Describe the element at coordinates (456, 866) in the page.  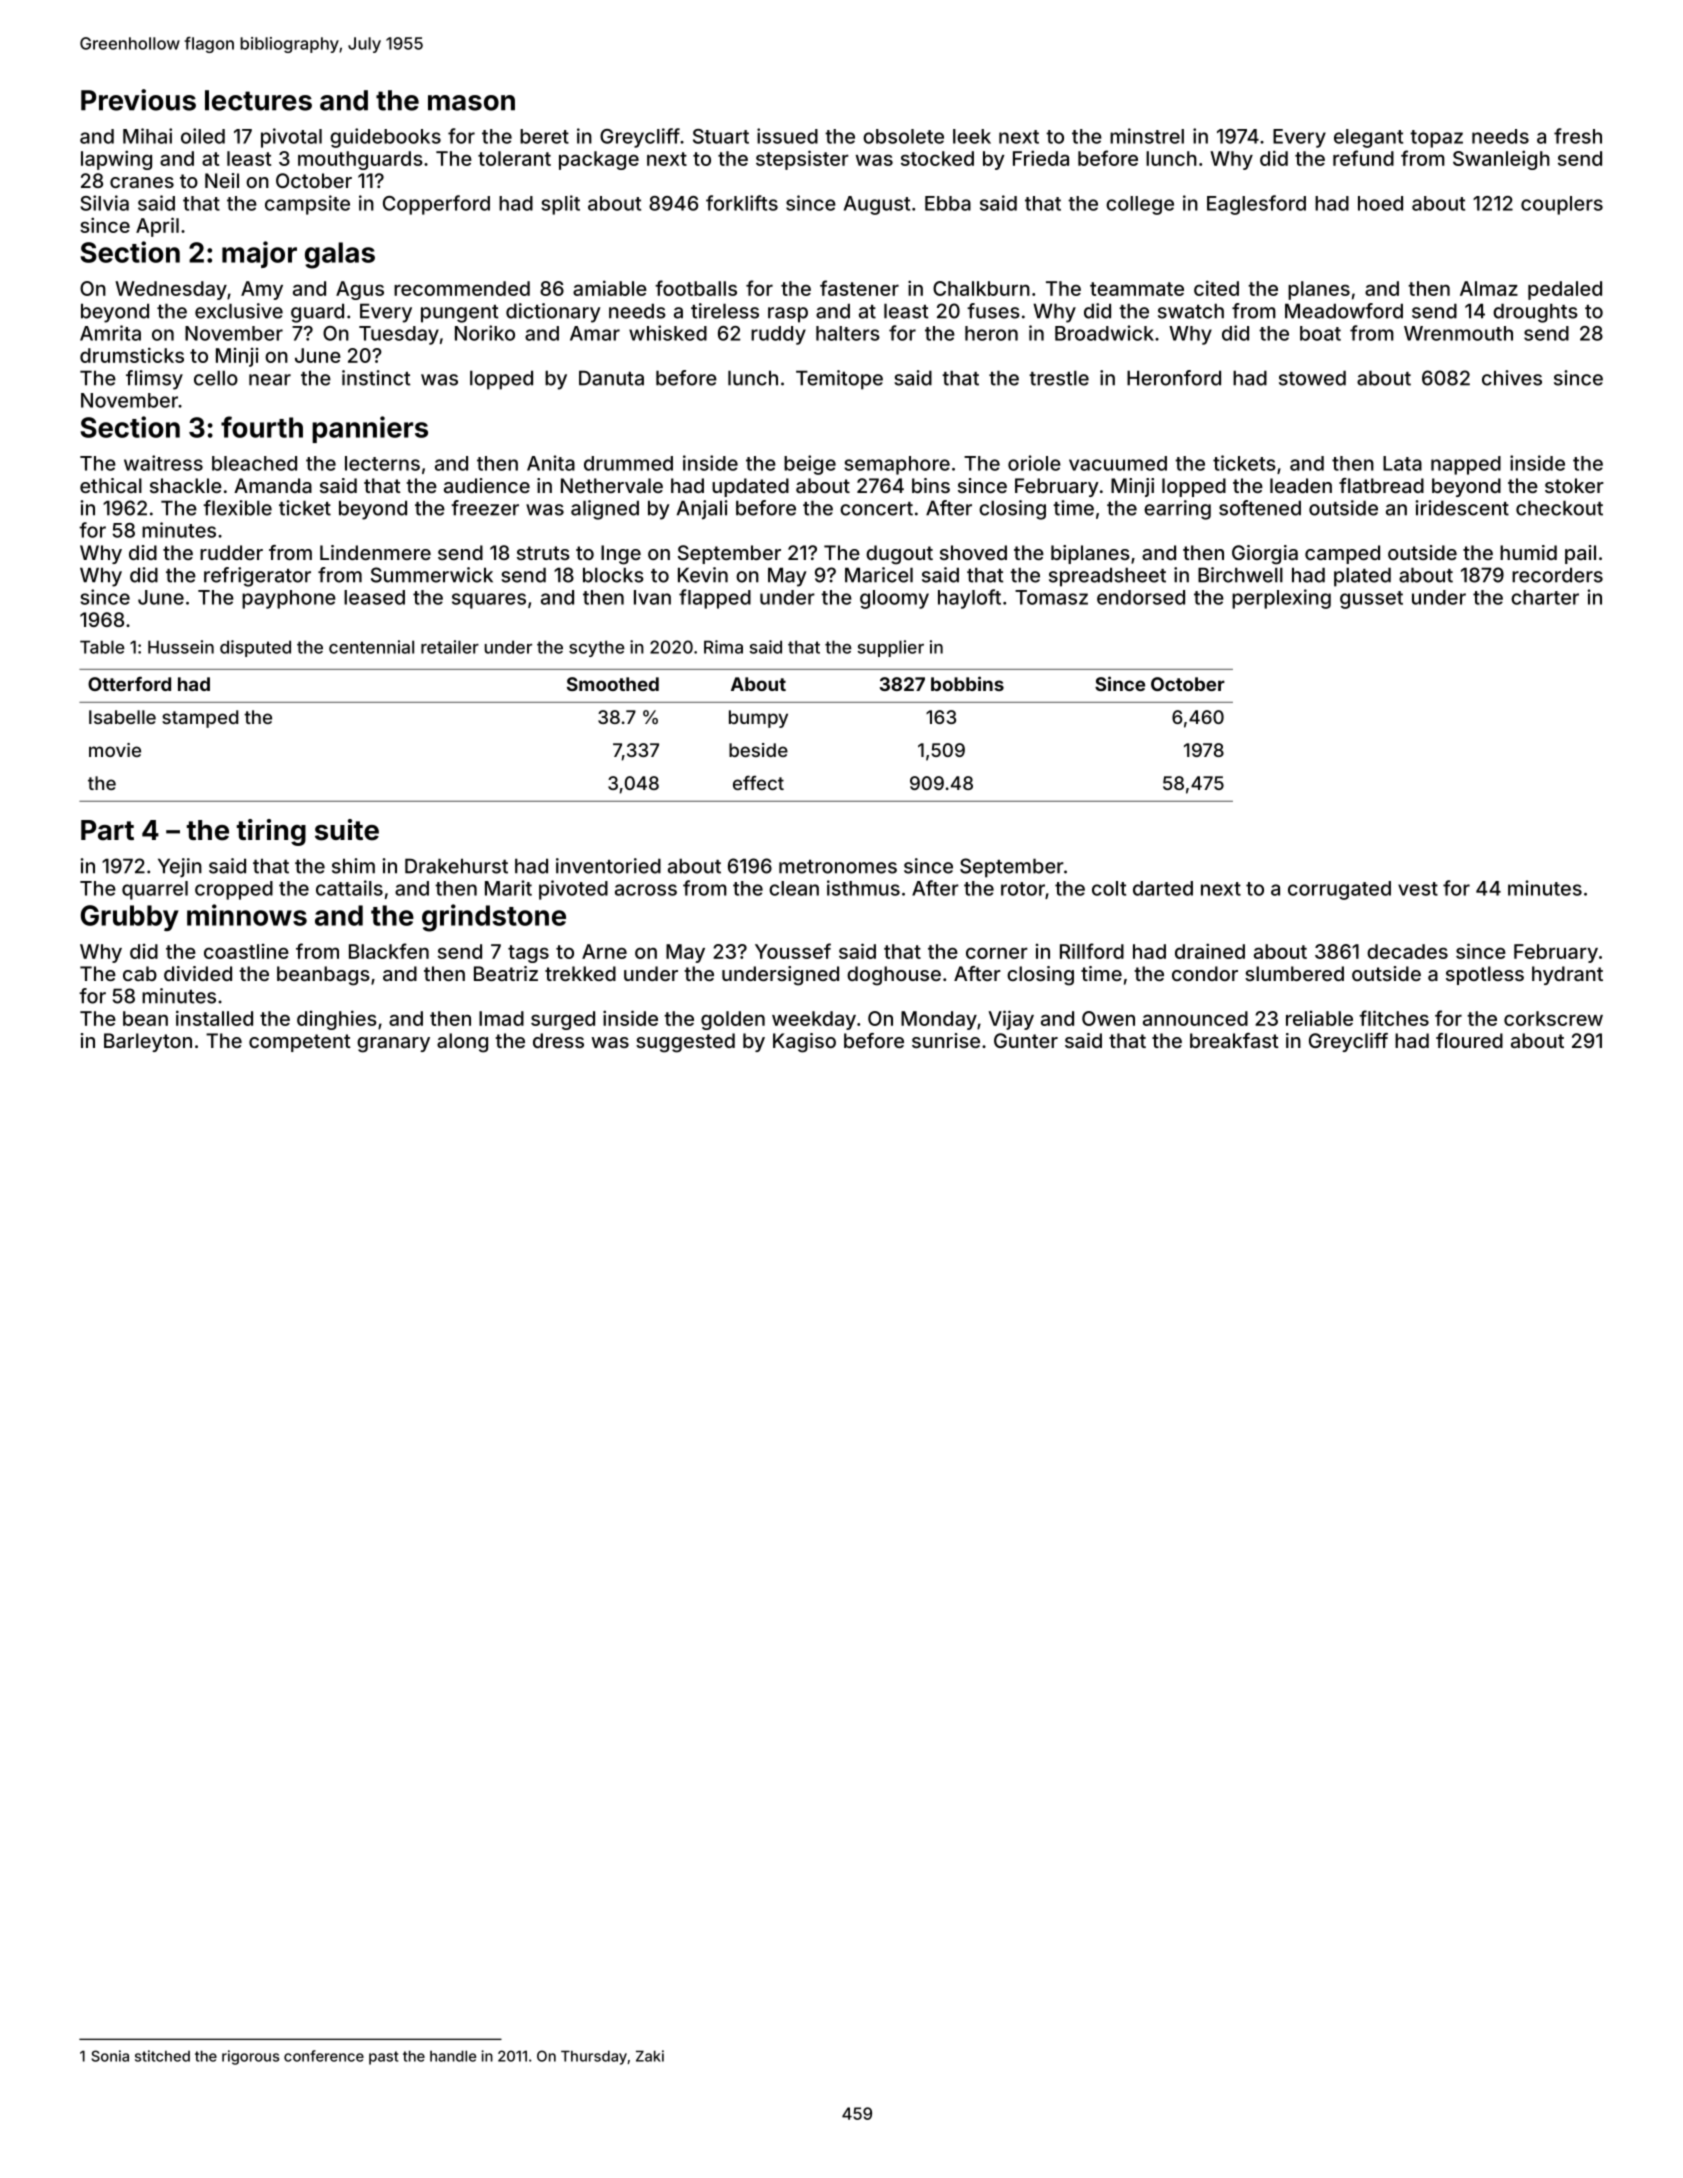
I see `Drakehurst` at that location.
